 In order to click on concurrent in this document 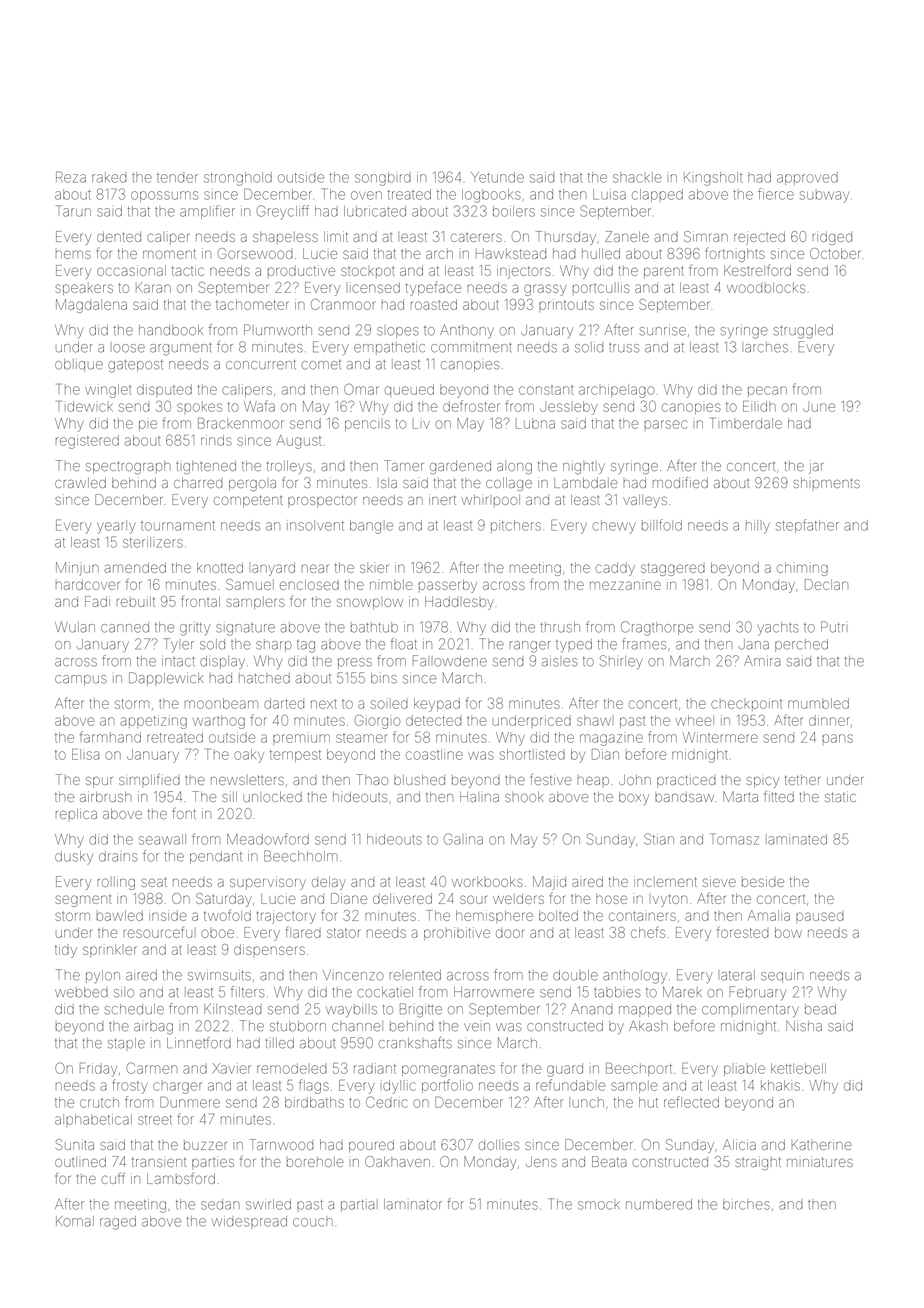, I will do `click(261, 365)`.
